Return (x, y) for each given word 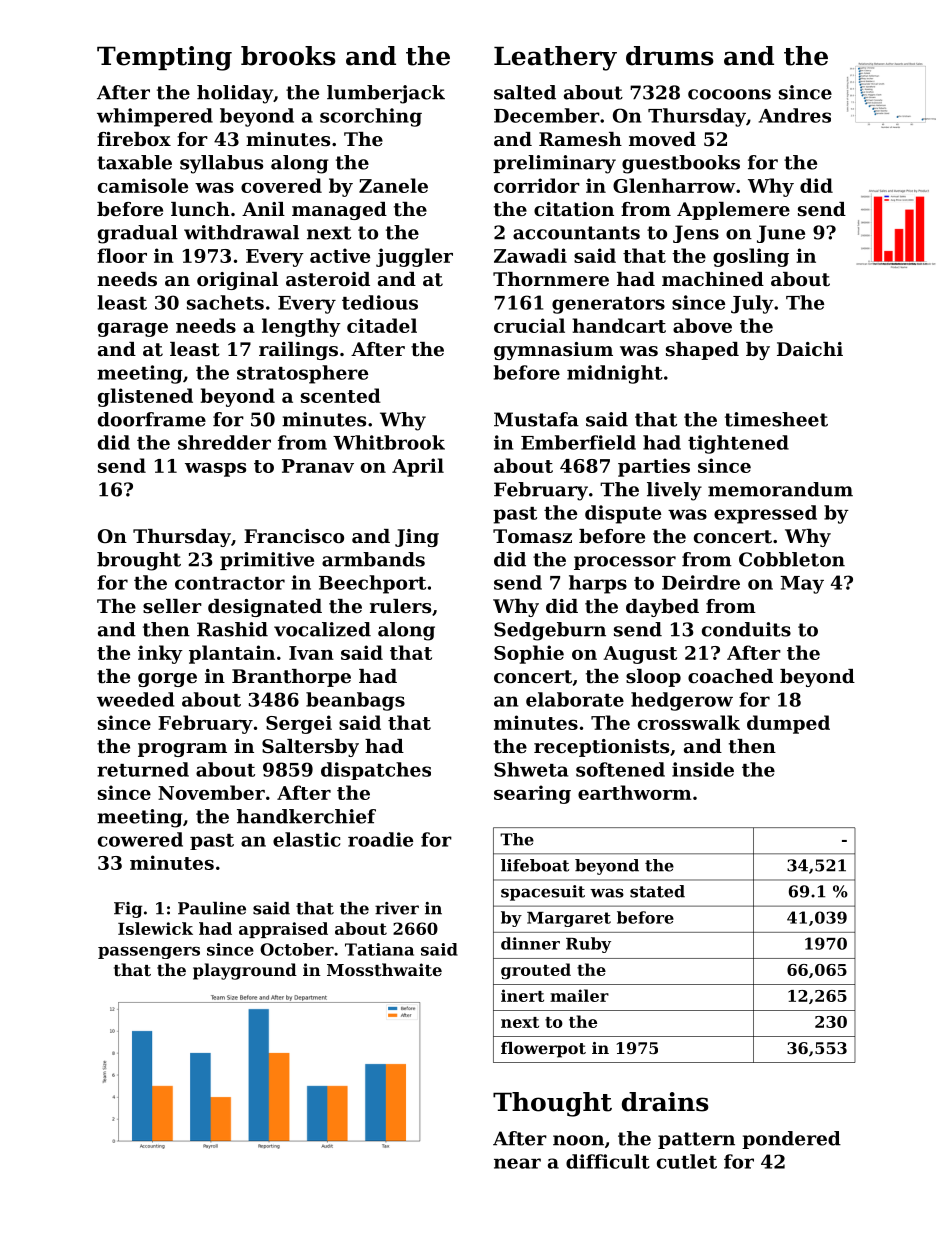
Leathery (555, 58)
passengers (149, 952)
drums (670, 56)
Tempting (164, 58)
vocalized (322, 629)
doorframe (152, 419)
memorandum (780, 489)
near (517, 1163)
